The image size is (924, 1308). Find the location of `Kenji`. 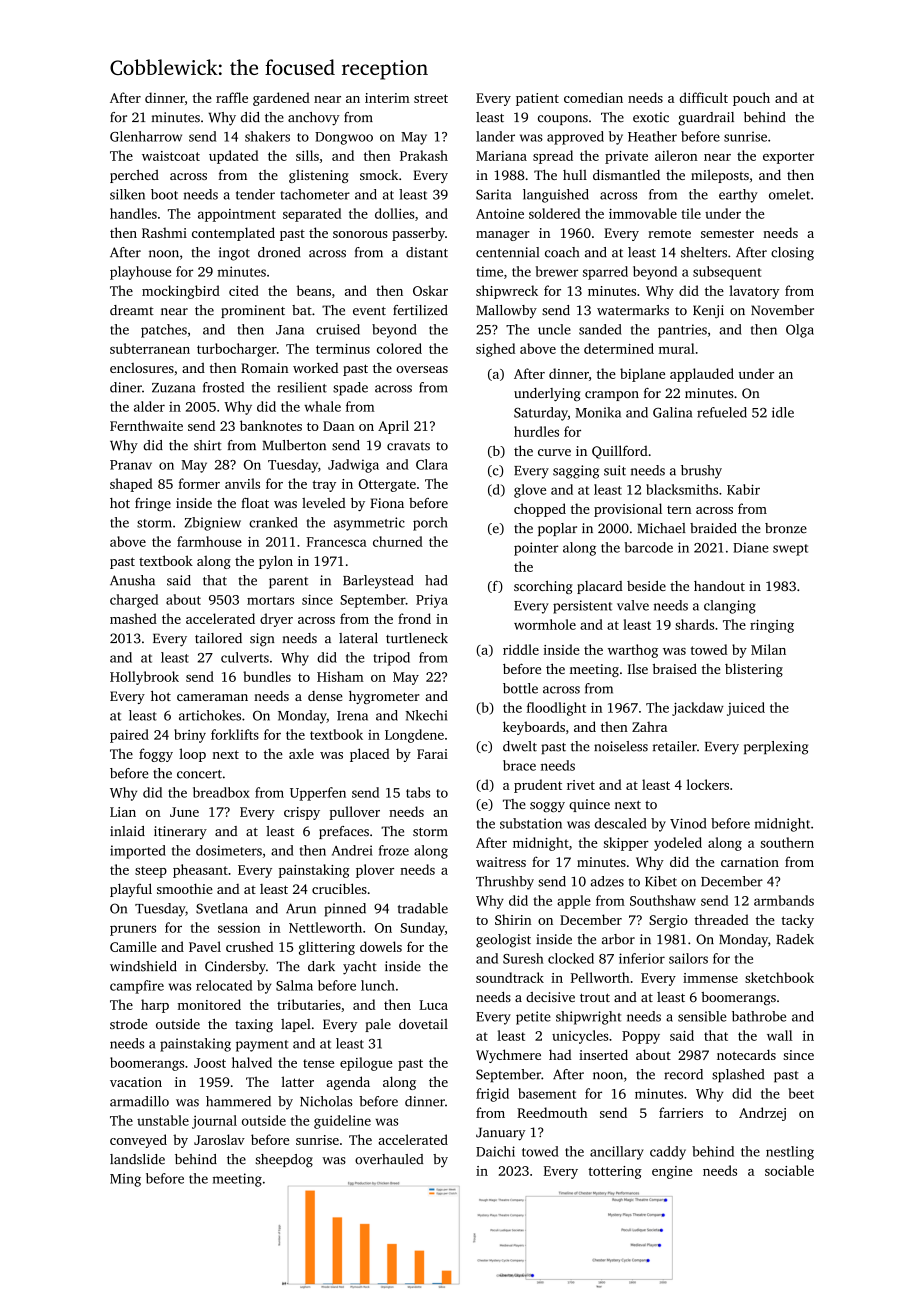

Kenji is located at coordinates (708, 312).
